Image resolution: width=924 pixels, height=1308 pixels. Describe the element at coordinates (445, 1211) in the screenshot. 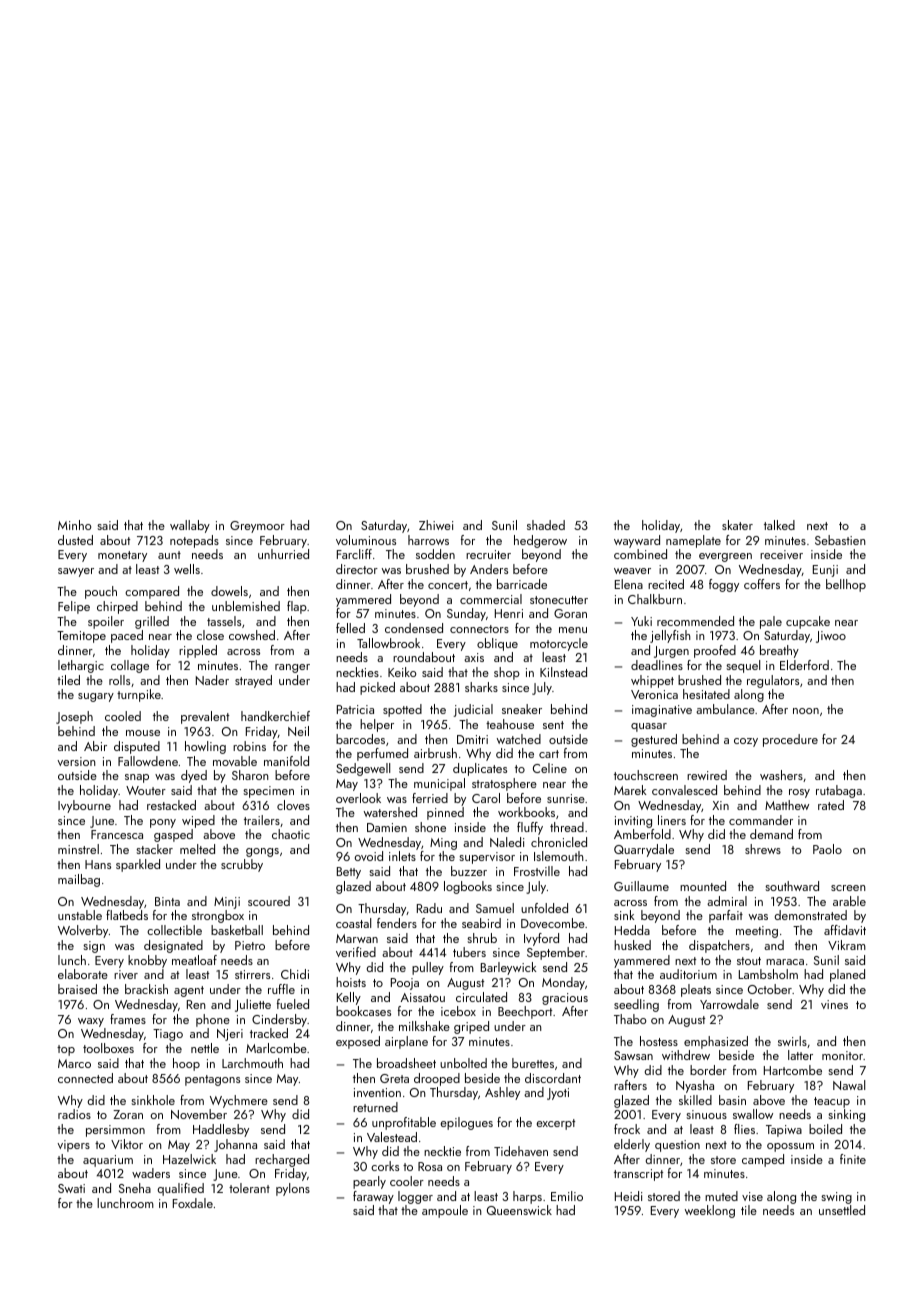

I see `ampoule` at that location.
